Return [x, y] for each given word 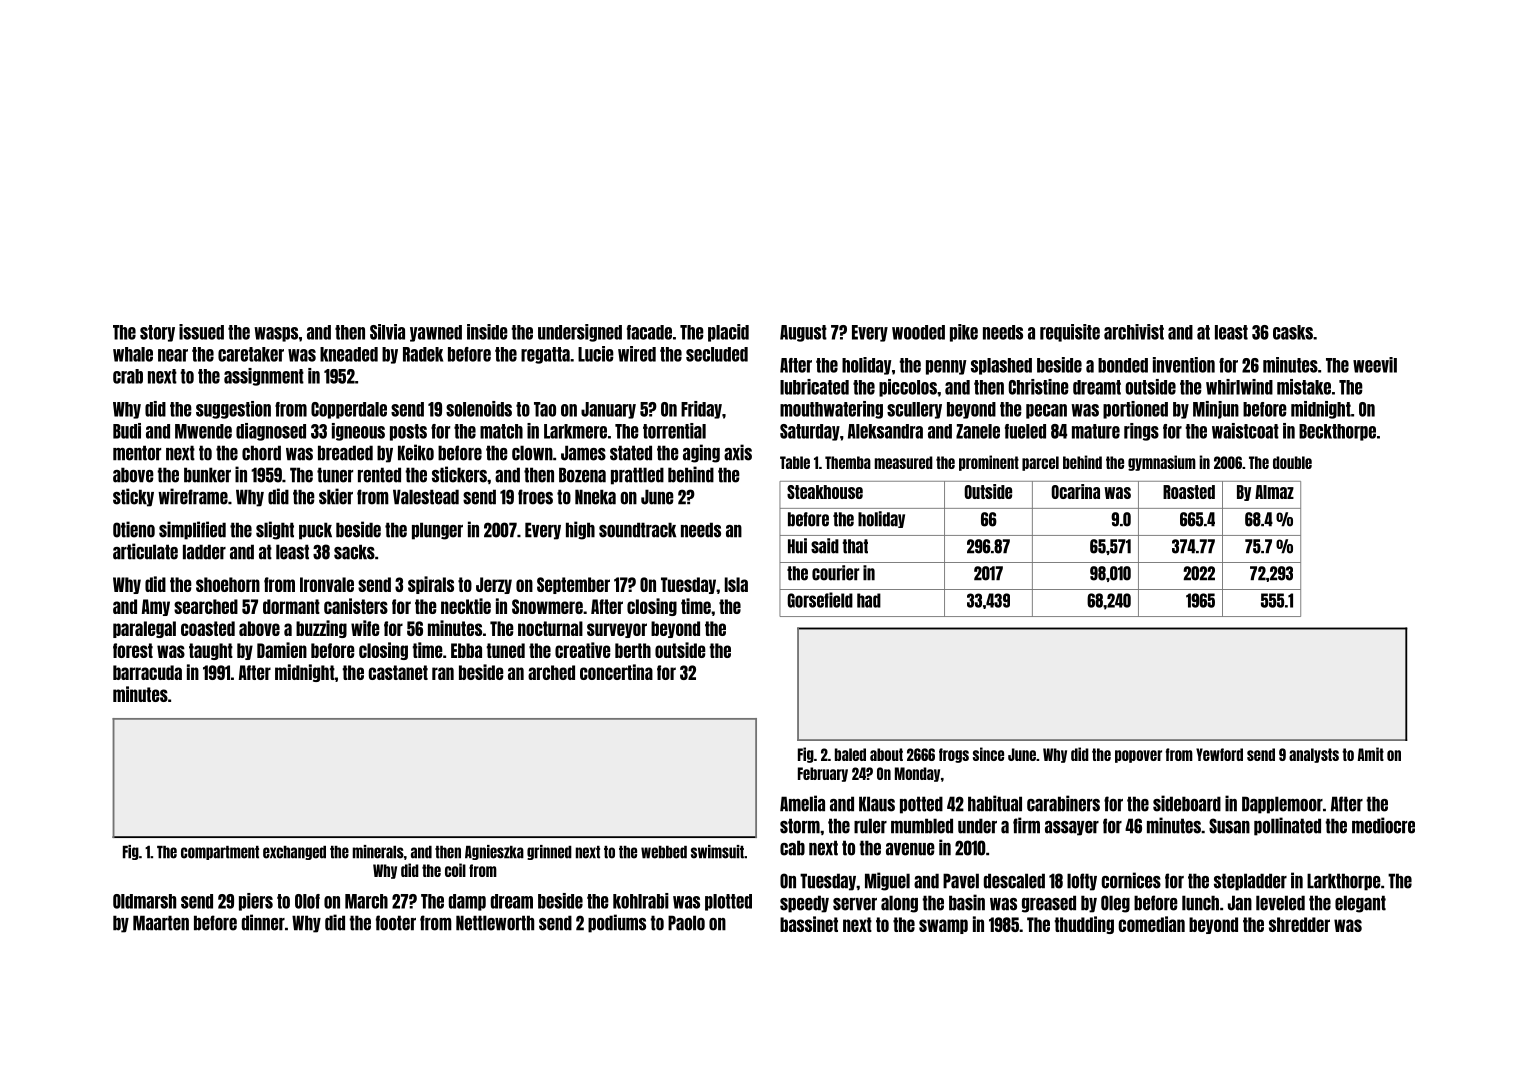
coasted [208, 628]
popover [1138, 756]
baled [850, 754]
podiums [617, 923]
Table [795, 462]
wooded [918, 332]
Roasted [1189, 492]
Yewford [1219, 754]
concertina [616, 672]
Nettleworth [495, 923]
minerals [378, 852]
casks [1293, 332]
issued [201, 332]
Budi [127, 431]
